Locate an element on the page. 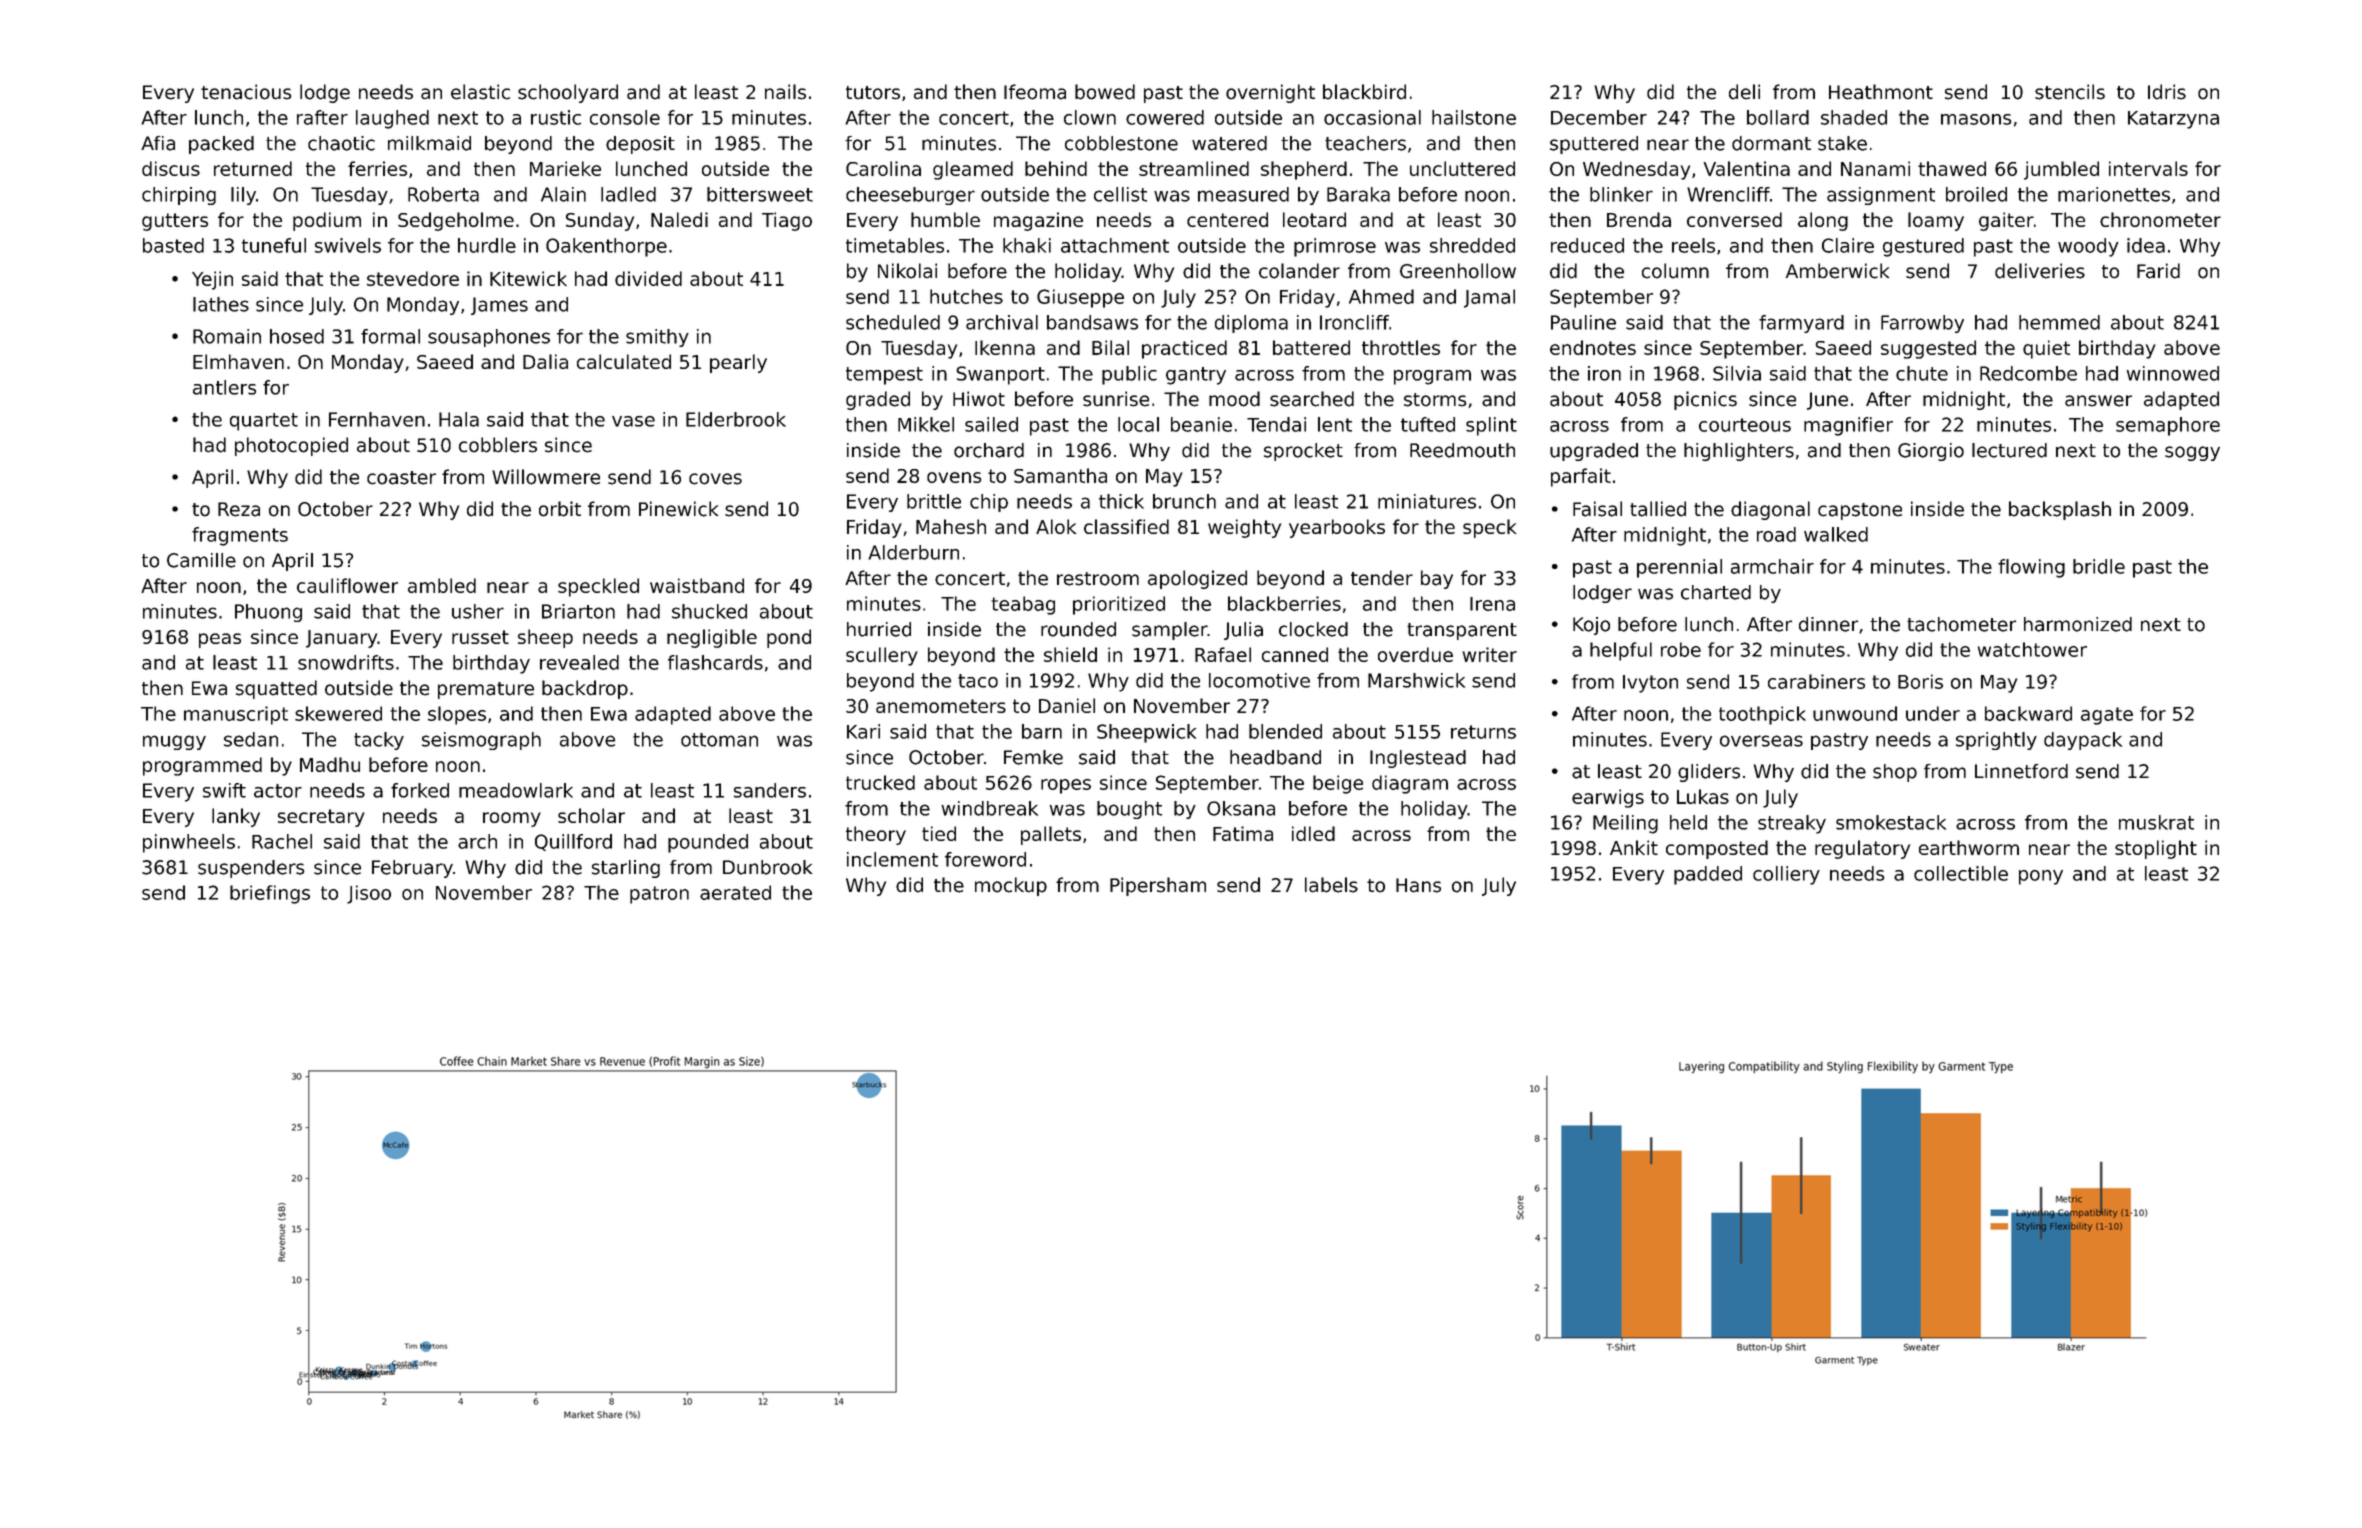 This document has height=1528, width=2362. idled is located at coordinates (1313, 833).
